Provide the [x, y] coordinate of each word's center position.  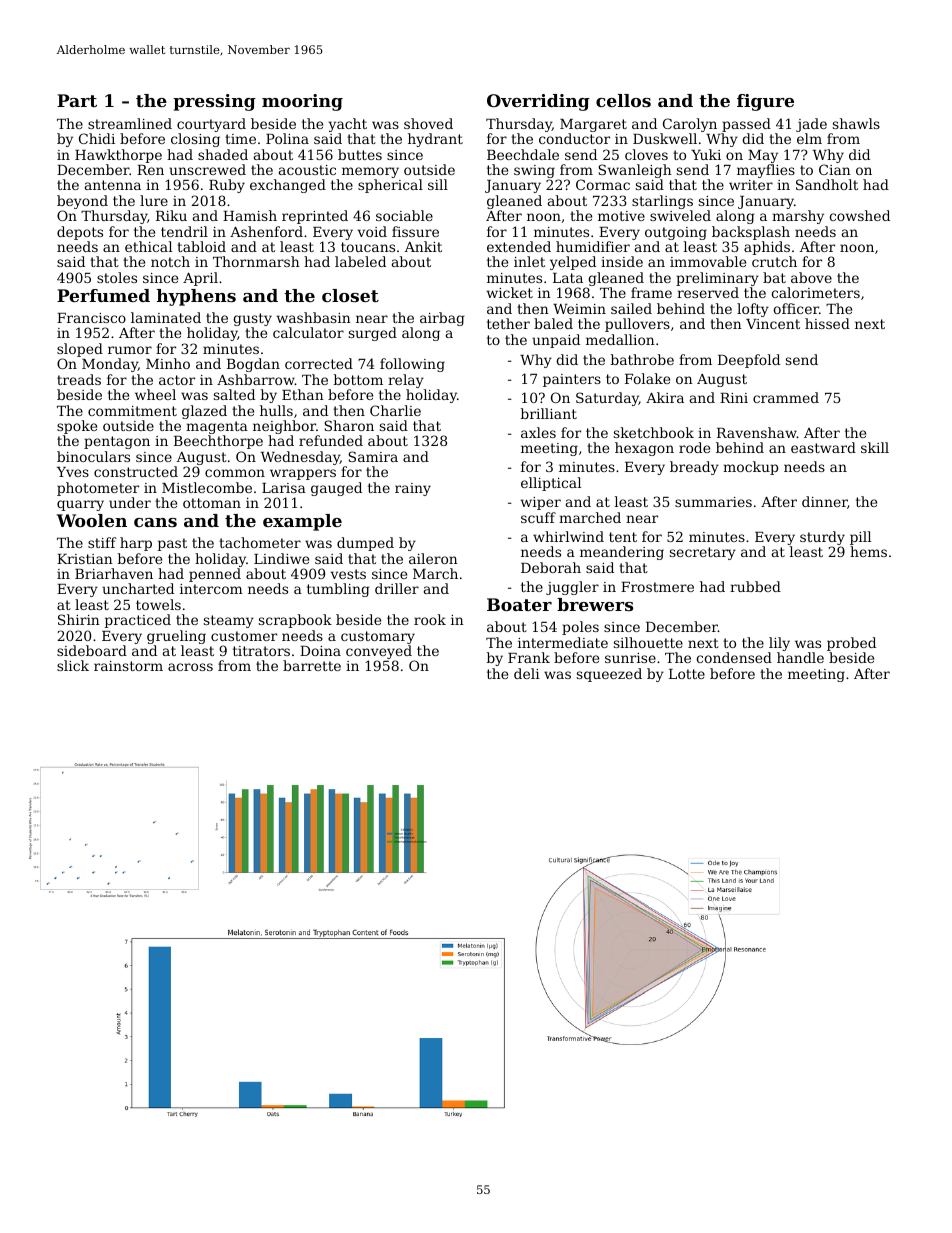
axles [538, 432]
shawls [856, 123]
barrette [312, 665]
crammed [786, 397]
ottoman [212, 503]
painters [572, 380]
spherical [390, 186]
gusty [252, 319]
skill [875, 447]
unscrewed [207, 169]
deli [527, 673]
